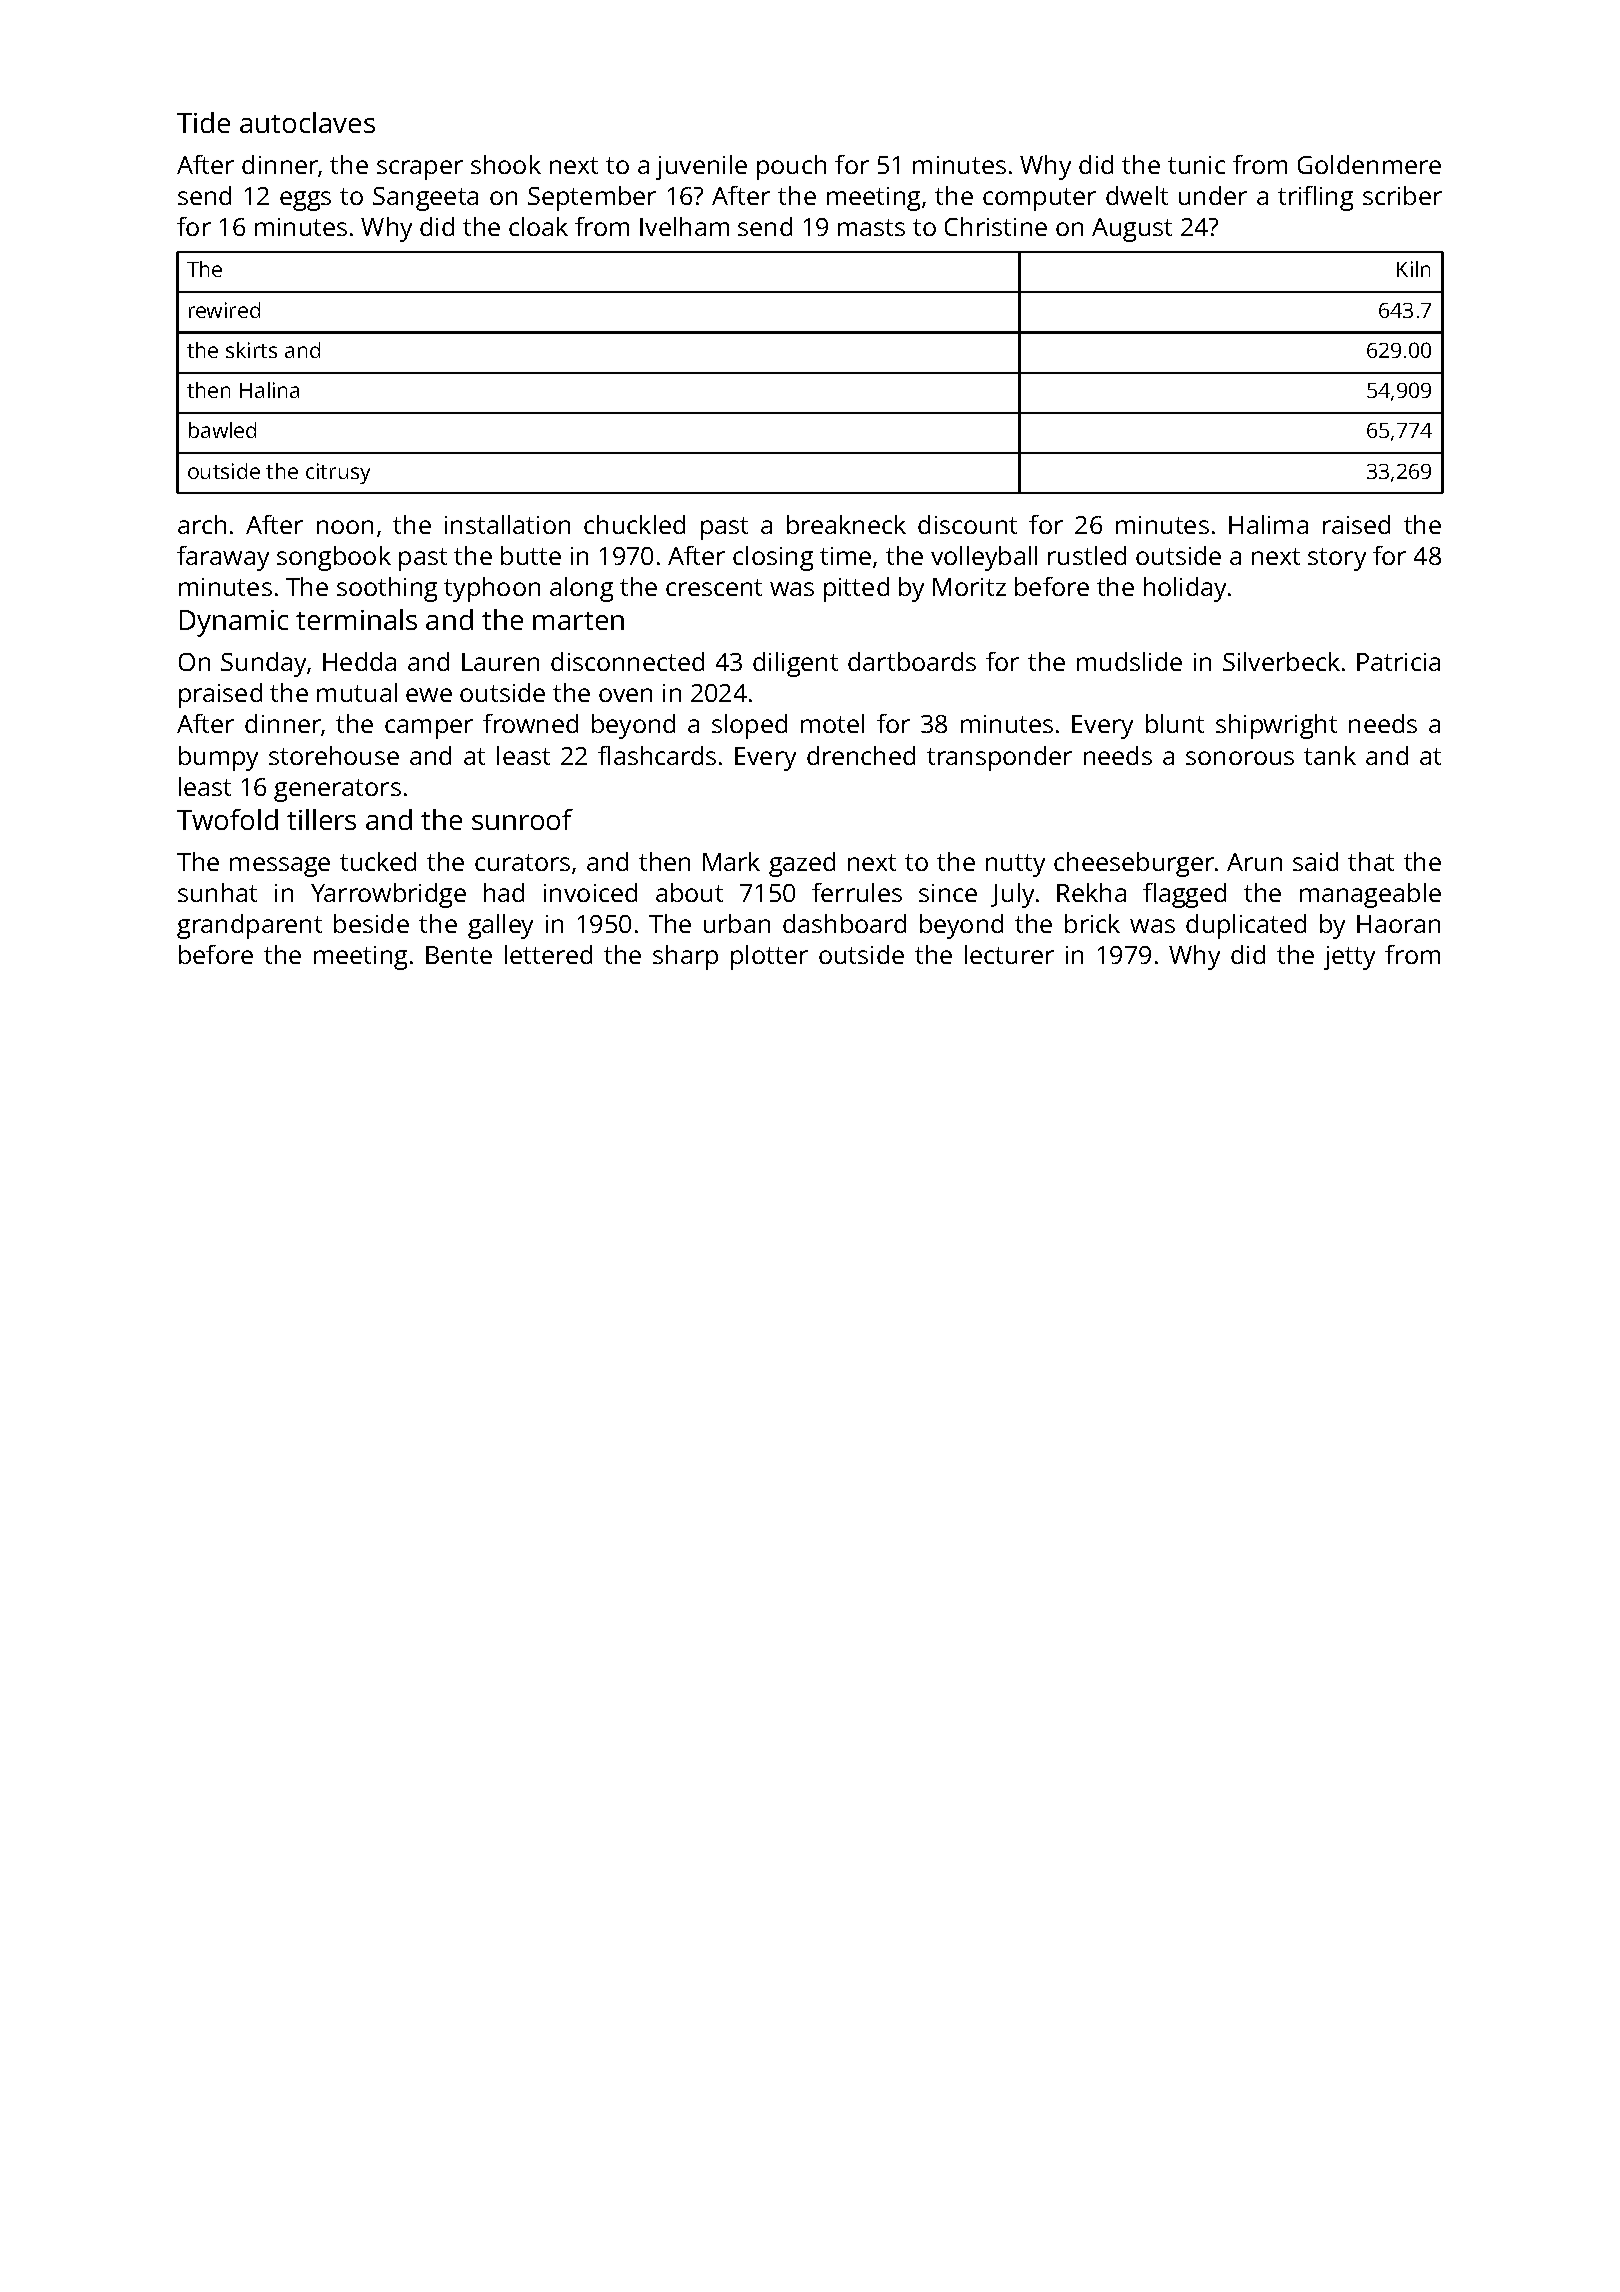 This screenshot has width=1620, height=2292. I want to click on beside, so click(371, 923).
